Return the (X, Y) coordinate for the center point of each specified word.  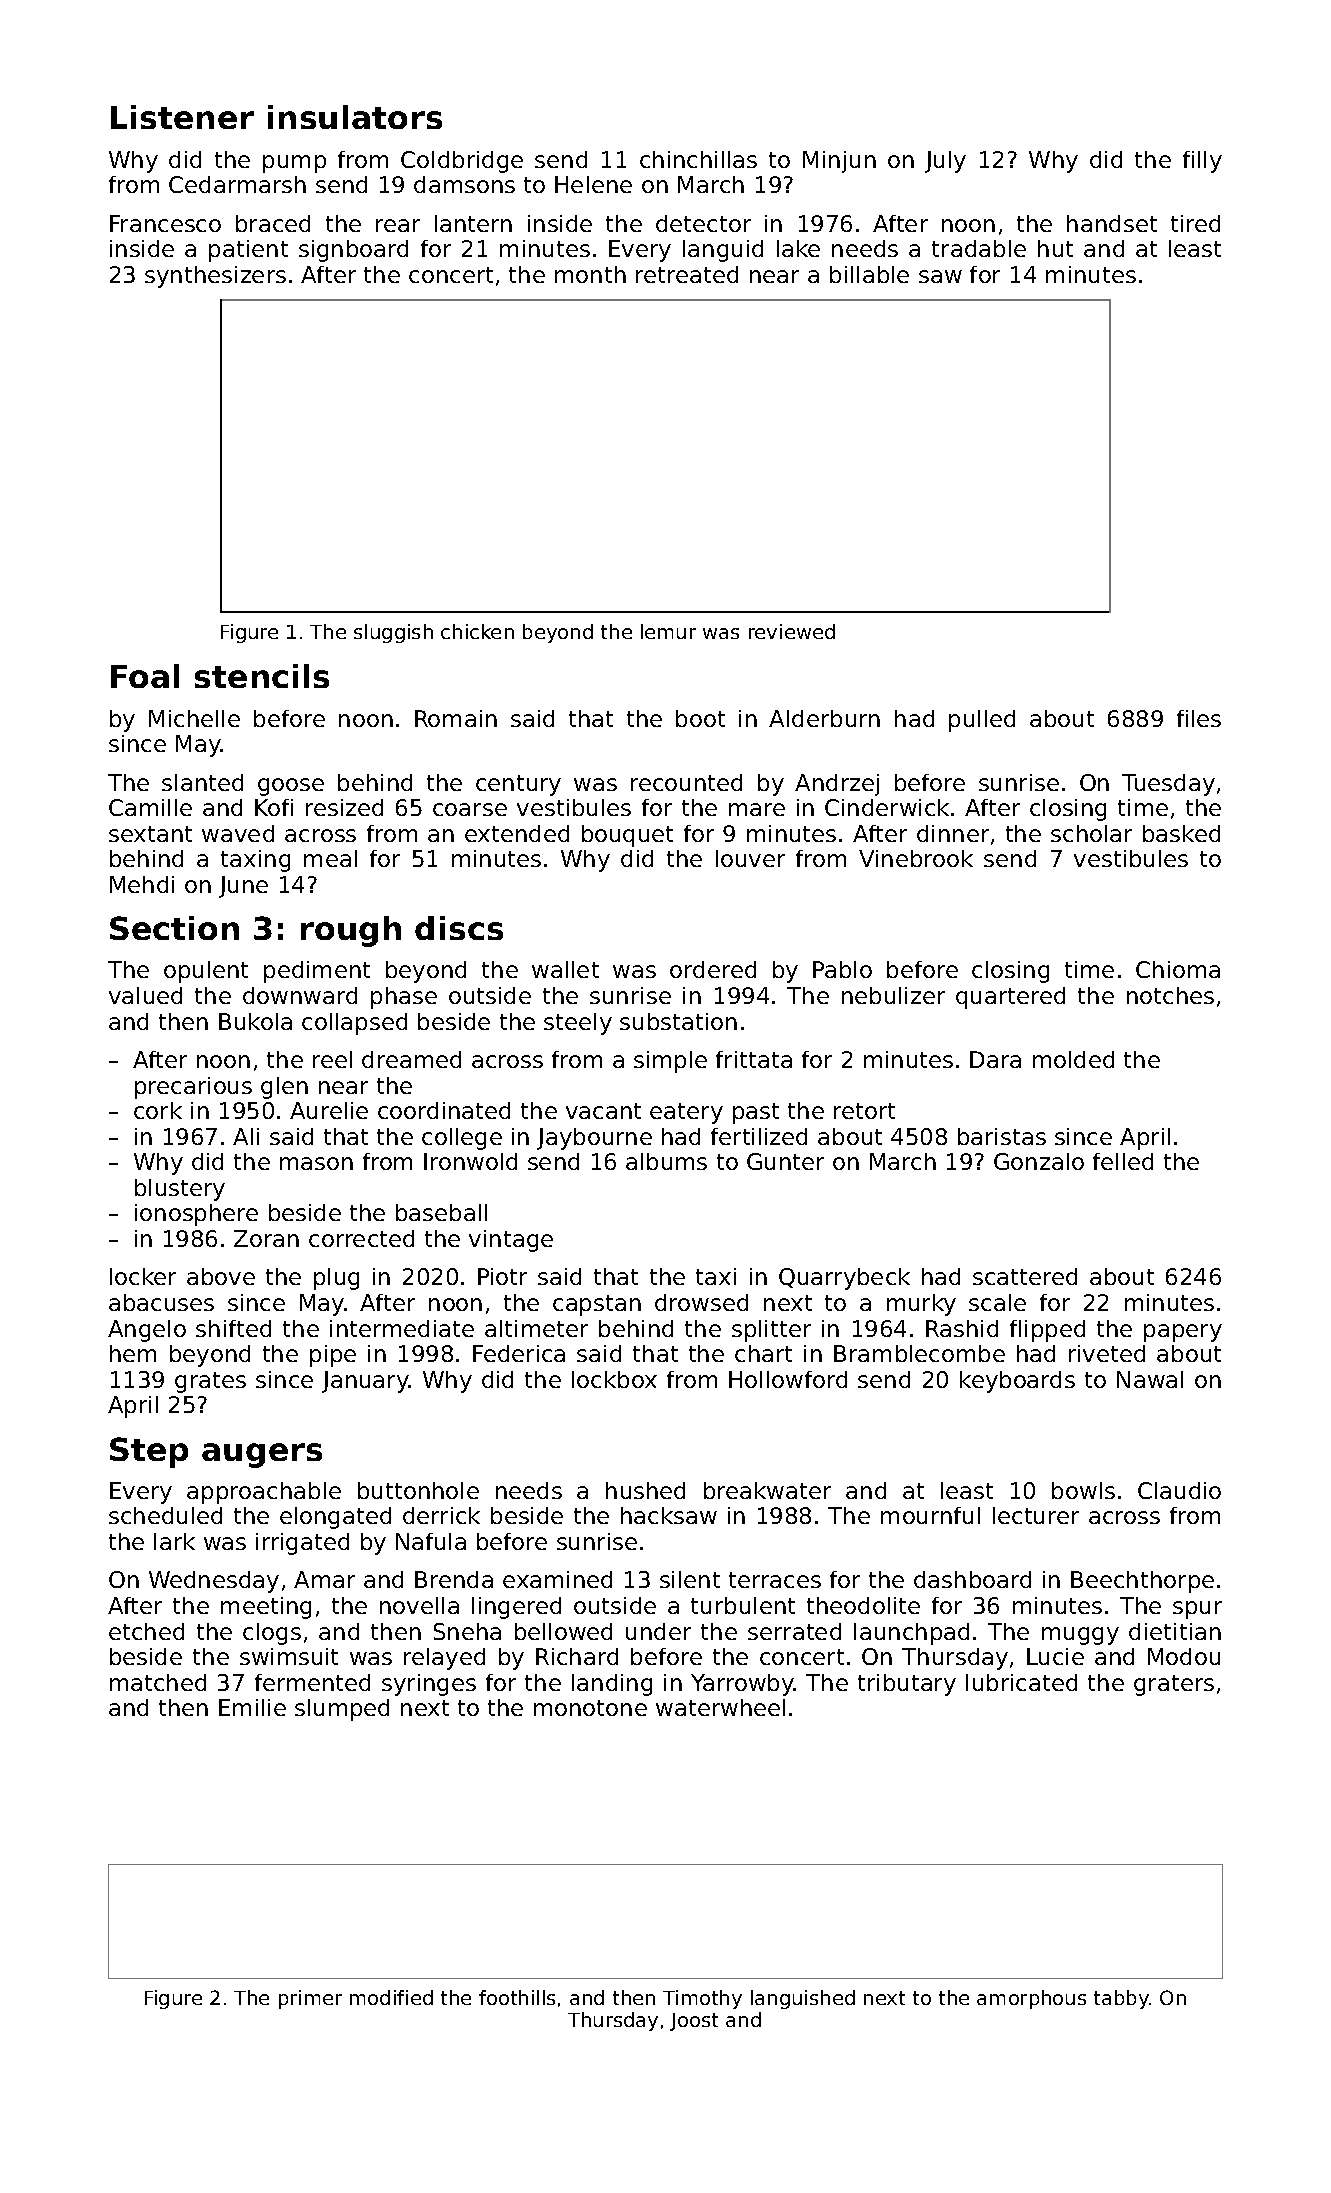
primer (310, 1999)
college (462, 1139)
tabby (1121, 1999)
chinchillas (698, 159)
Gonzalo (1039, 1161)
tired (1195, 223)
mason (316, 1163)
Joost (694, 2022)
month (590, 274)
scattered (1025, 1276)
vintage (511, 1241)
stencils (262, 676)
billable (869, 274)
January (365, 1382)
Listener (182, 117)
